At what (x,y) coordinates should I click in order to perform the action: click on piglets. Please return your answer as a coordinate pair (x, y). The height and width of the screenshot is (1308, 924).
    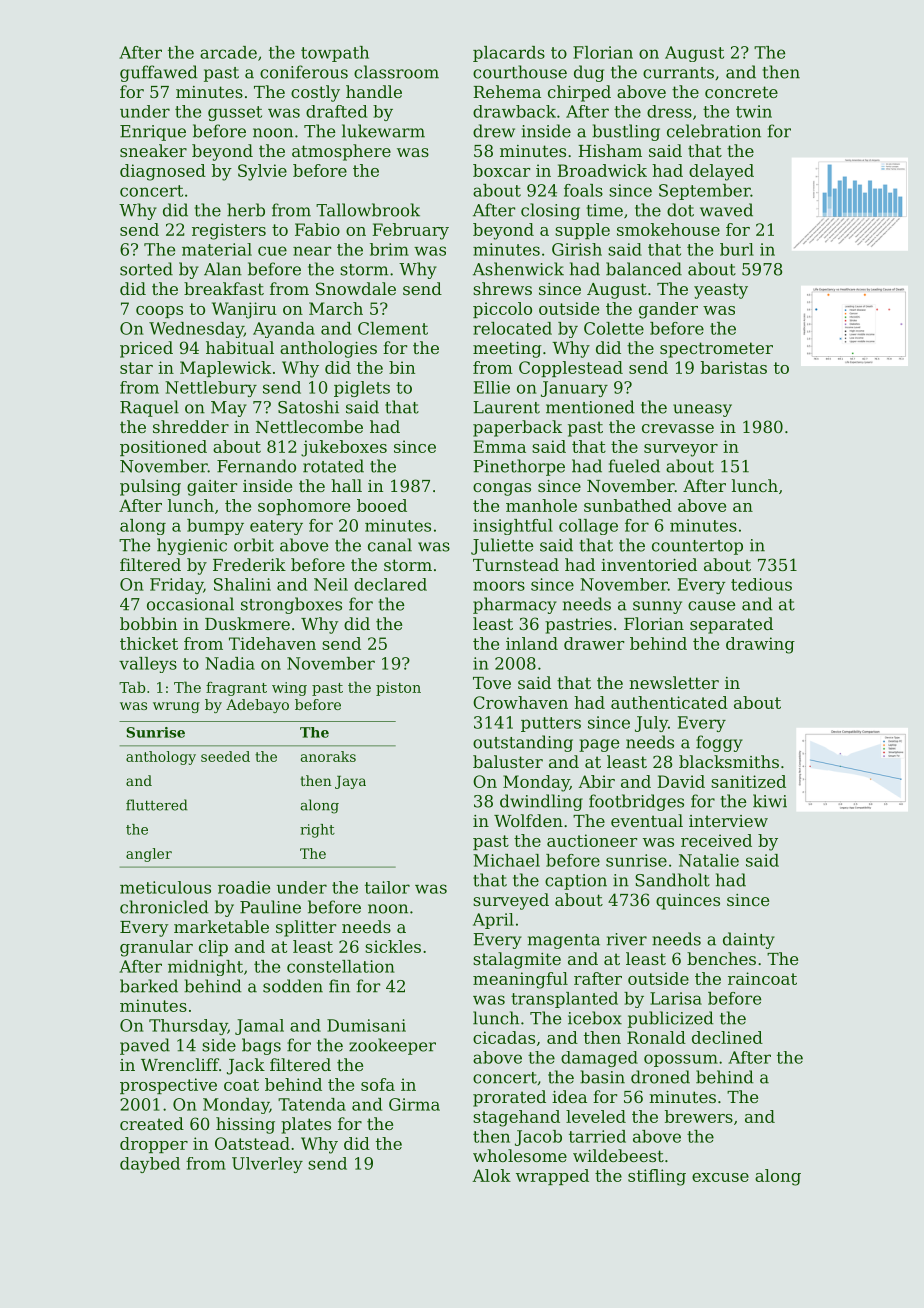
    Looking at the image, I should click on (362, 389).
